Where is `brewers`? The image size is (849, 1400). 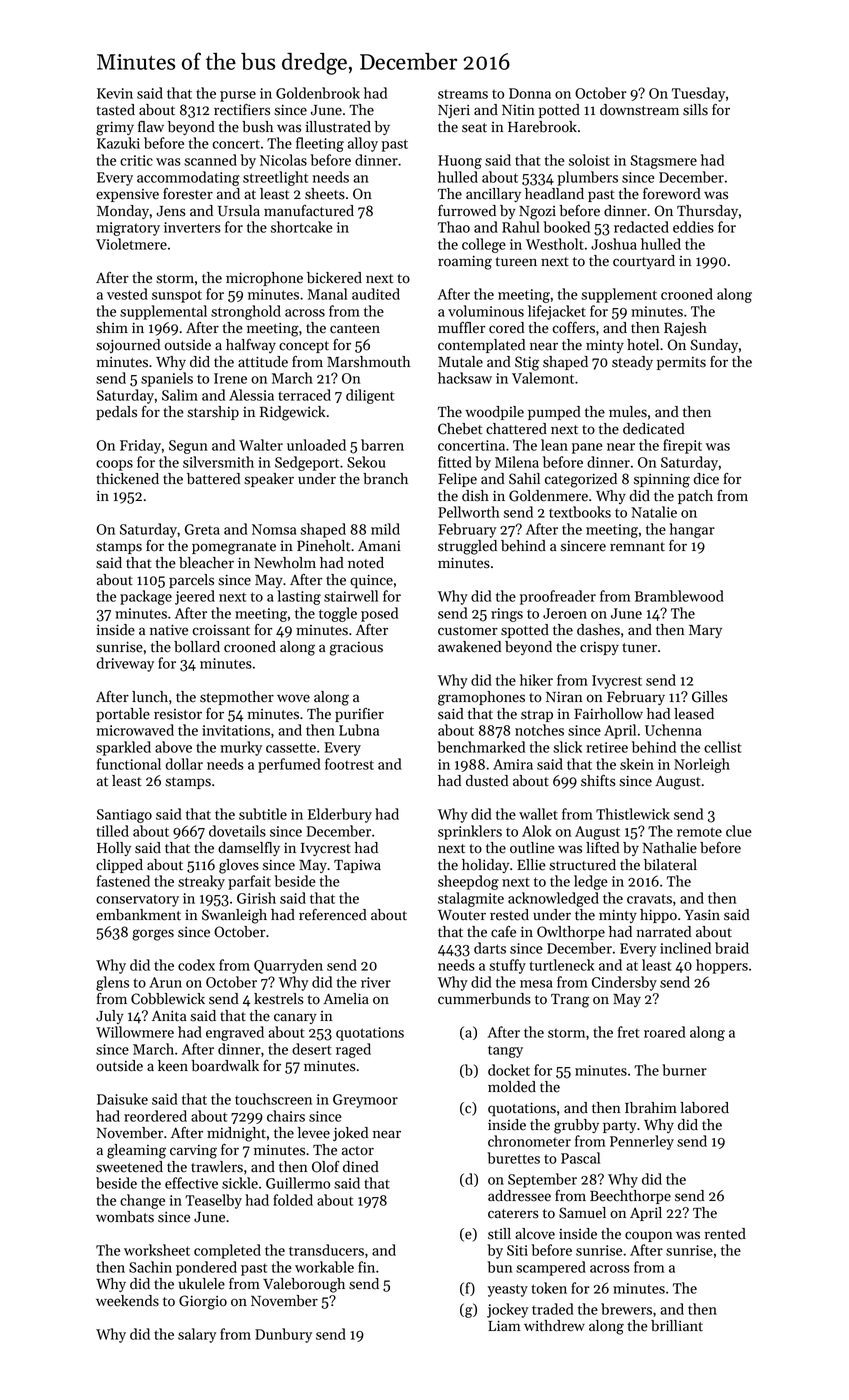 brewers is located at coordinates (626, 1309).
